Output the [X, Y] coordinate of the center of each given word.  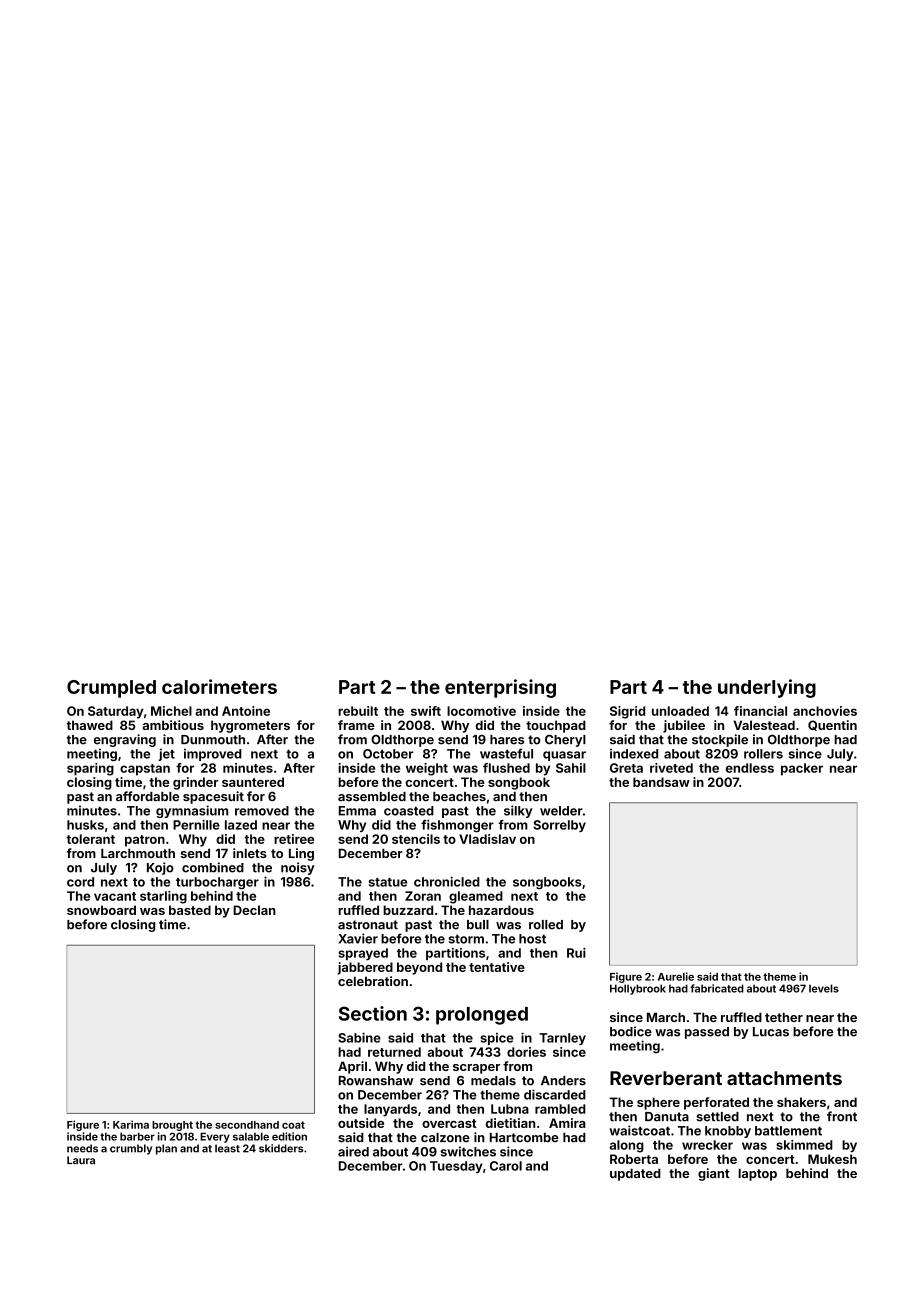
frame [356, 725]
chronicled [447, 881]
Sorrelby [559, 826]
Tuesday [456, 1167]
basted [190, 910]
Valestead [764, 725]
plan [166, 1149]
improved [213, 754]
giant [714, 1174]
